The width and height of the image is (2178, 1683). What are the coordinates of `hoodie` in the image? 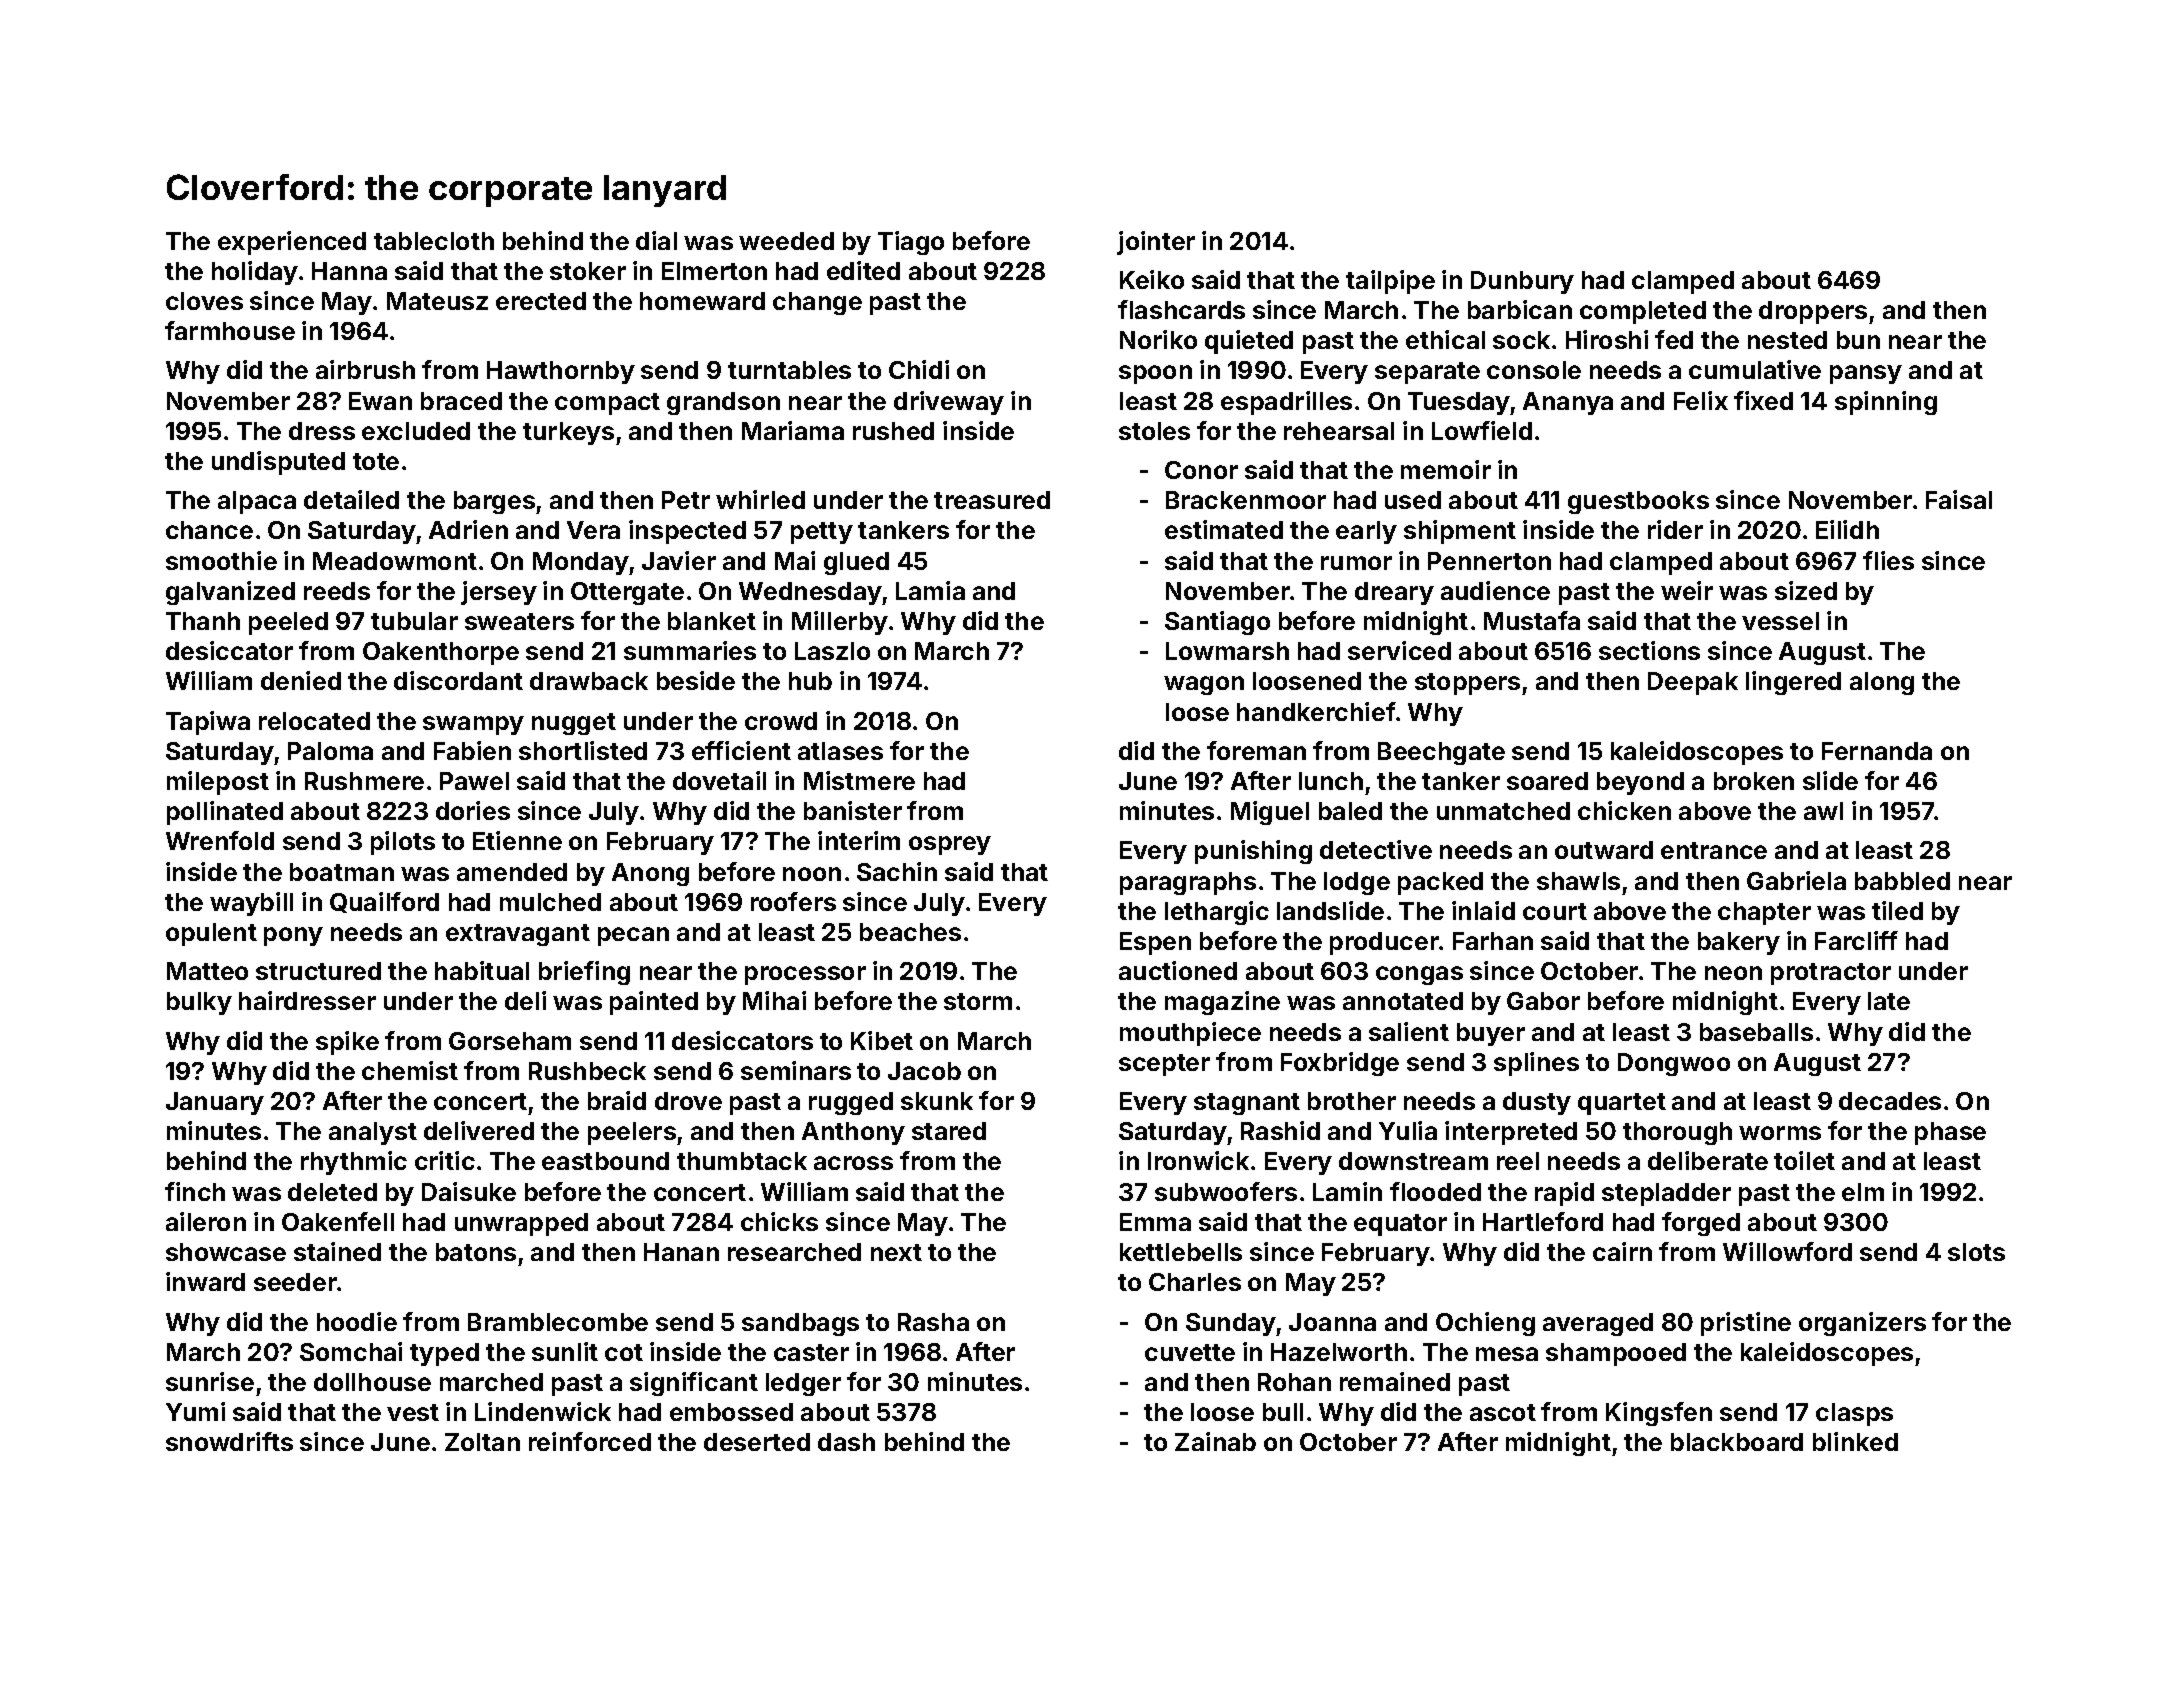 It's located at (357, 1321).
